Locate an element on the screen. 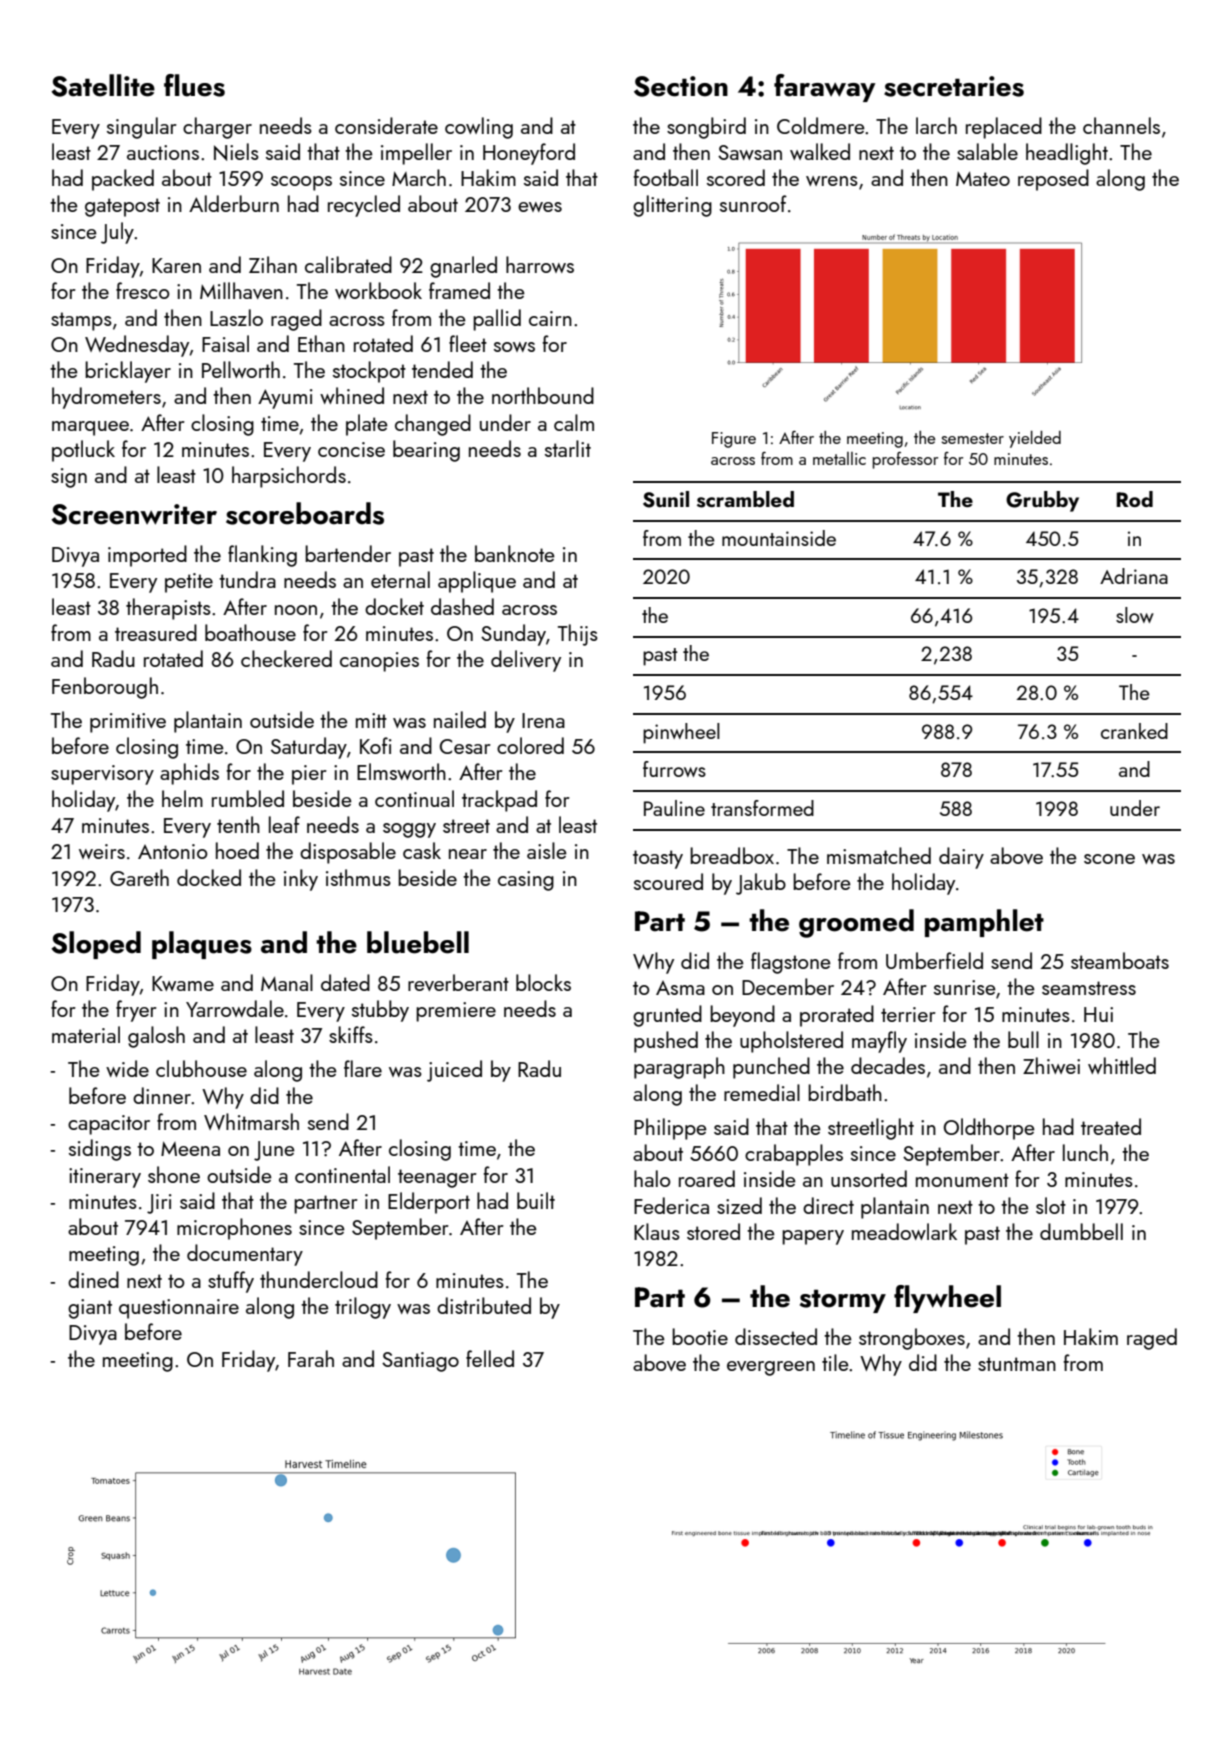  bearing is located at coordinates (426, 451).
